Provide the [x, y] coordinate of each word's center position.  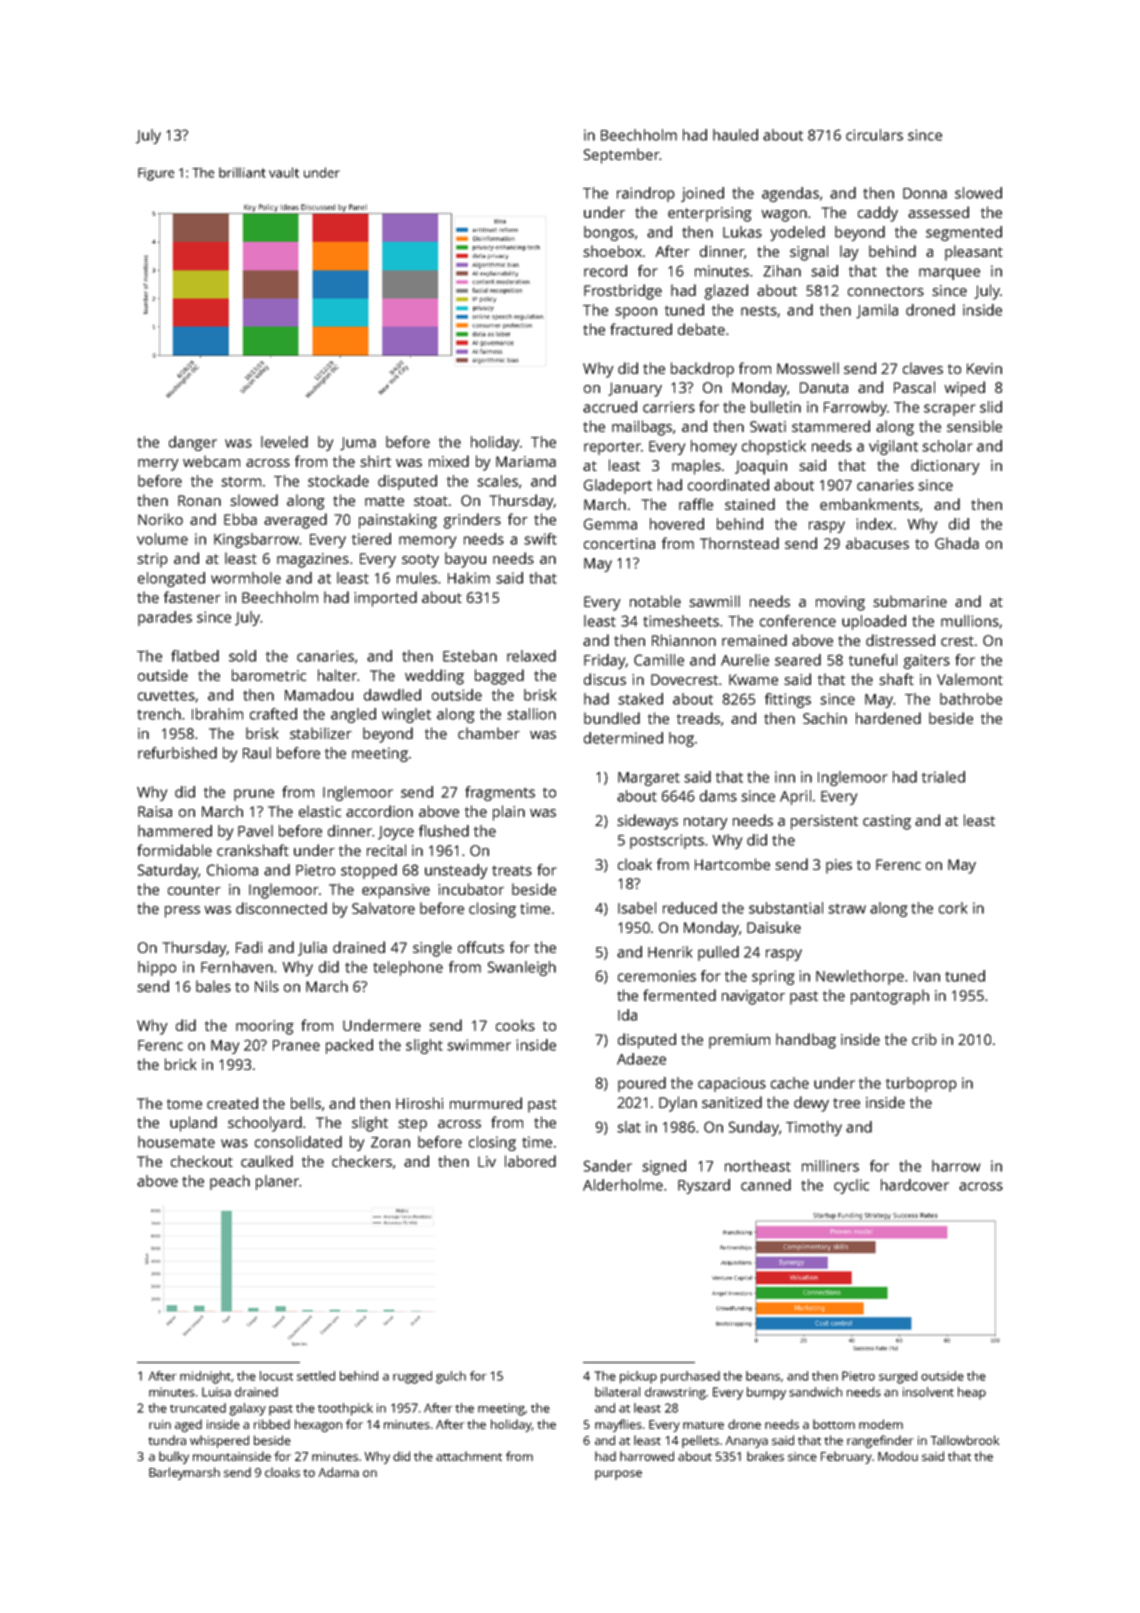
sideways [647, 822]
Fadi [249, 947]
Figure [156, 174]
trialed [943, 777]
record [605, 271]
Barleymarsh [184, 1473]
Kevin [984, 368]
